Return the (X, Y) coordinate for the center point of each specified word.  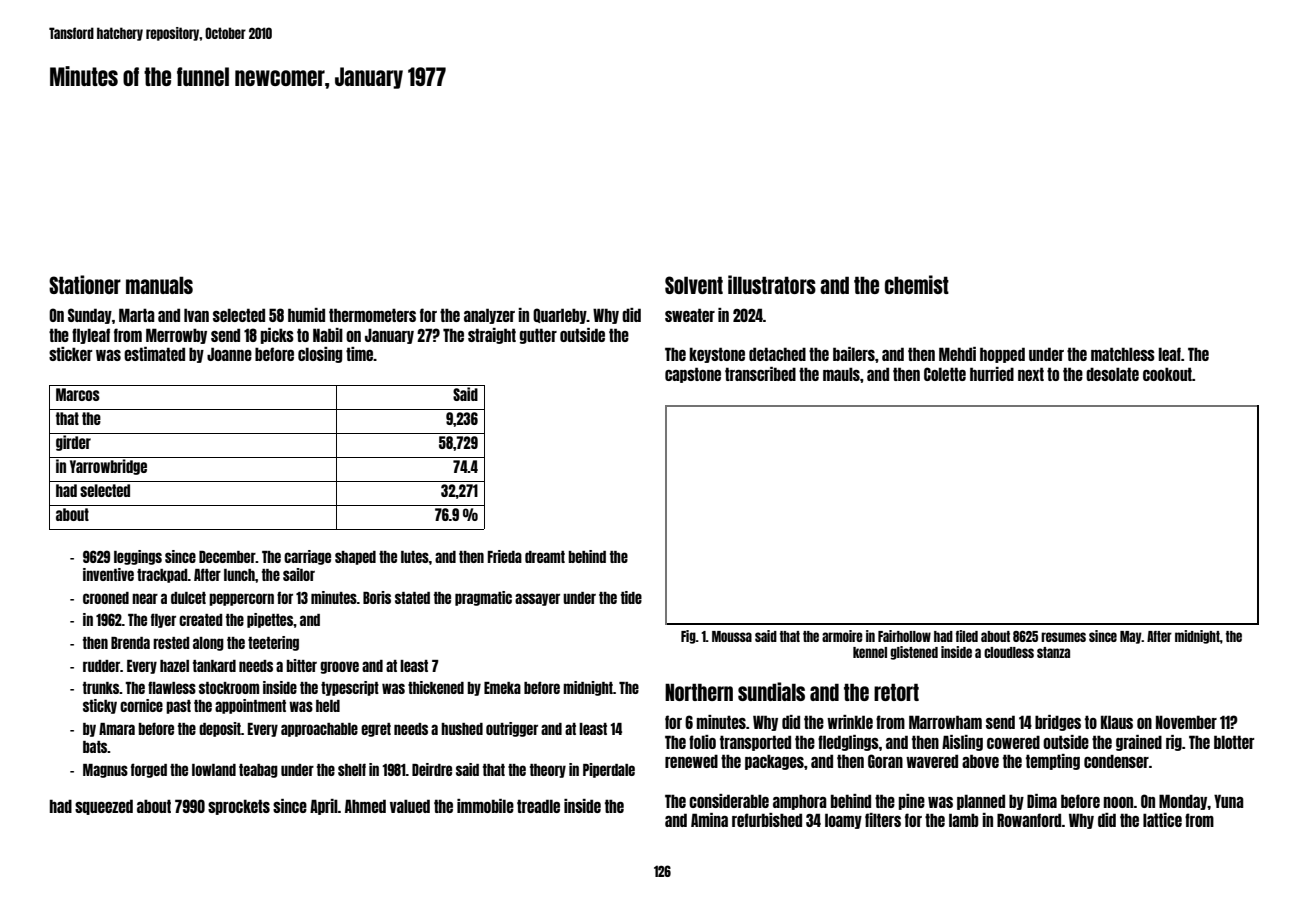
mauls (841, 374)
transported (755, 743)
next (1031, 374)
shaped (355, 558)
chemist (917, 284)
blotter (1234, 742)
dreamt (545, 557)
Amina (709, 820)
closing (320, 355)
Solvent (694, 285)
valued (410, 806)
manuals (159, 285)
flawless (172, 687)
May (1131, 637)
